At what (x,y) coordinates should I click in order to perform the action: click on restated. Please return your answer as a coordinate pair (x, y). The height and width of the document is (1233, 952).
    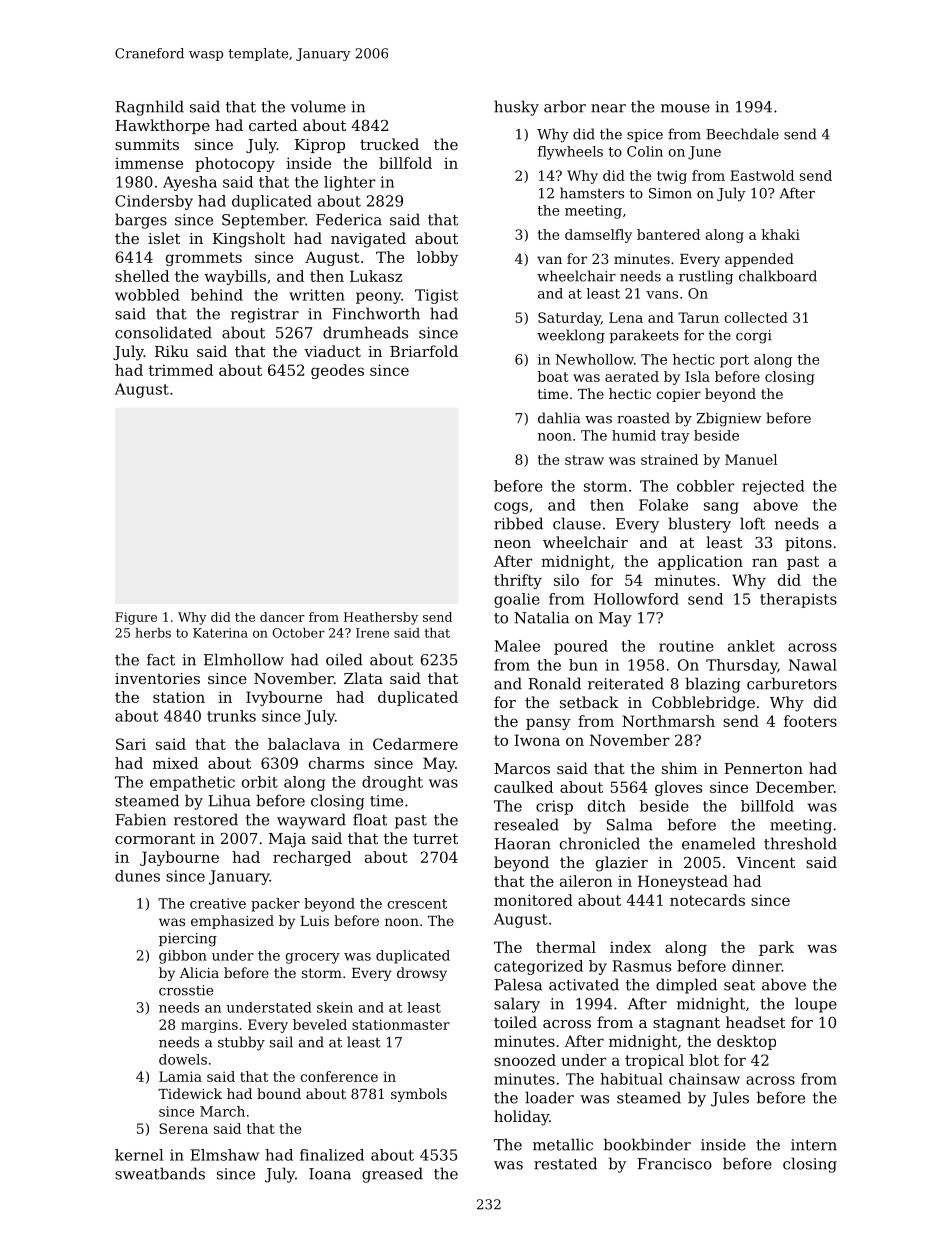
    Looking at the image, I should click on (565, 1163).
